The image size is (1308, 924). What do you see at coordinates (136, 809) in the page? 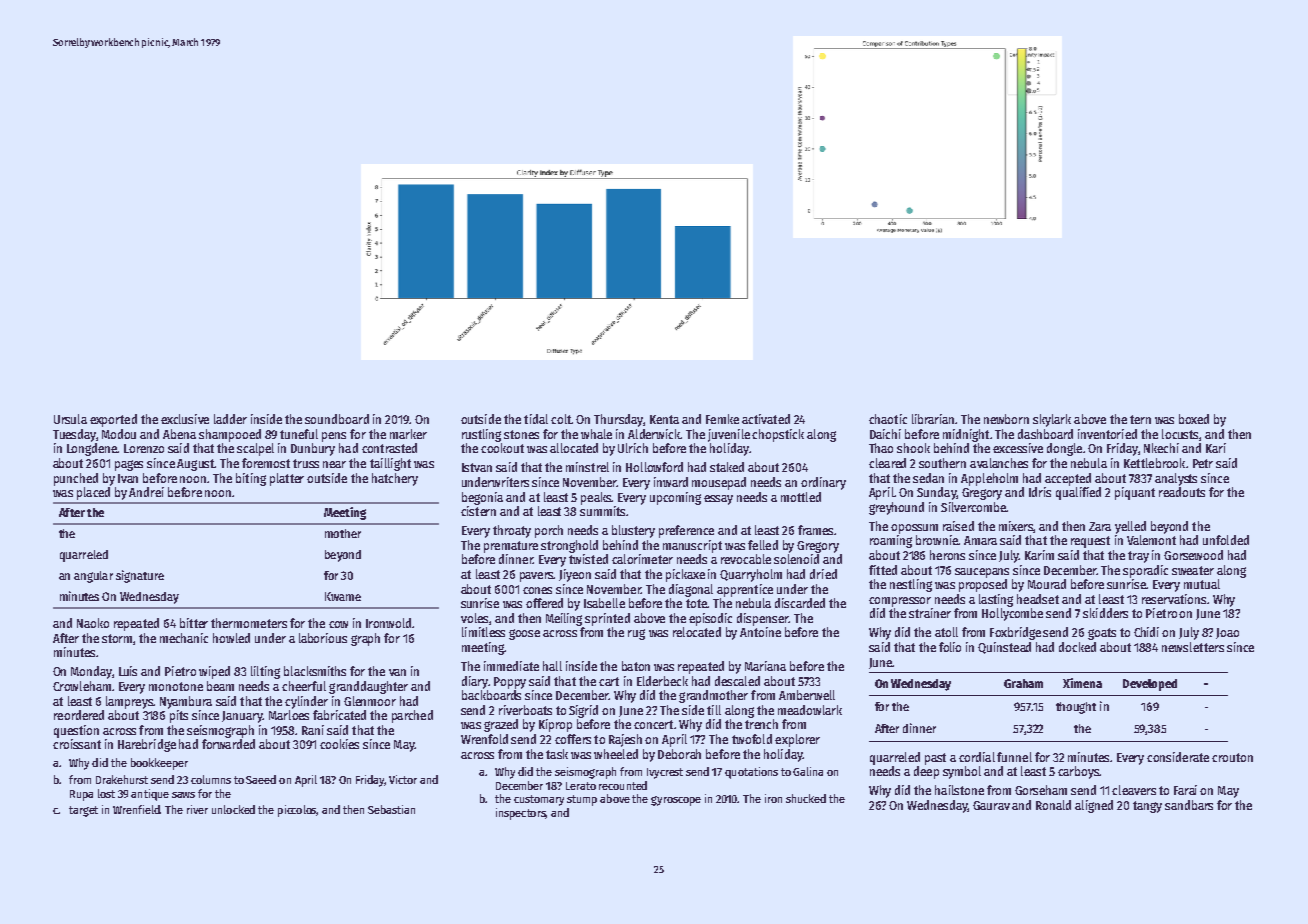
I see `Wrenfield` at bounding box center [136, 809].
